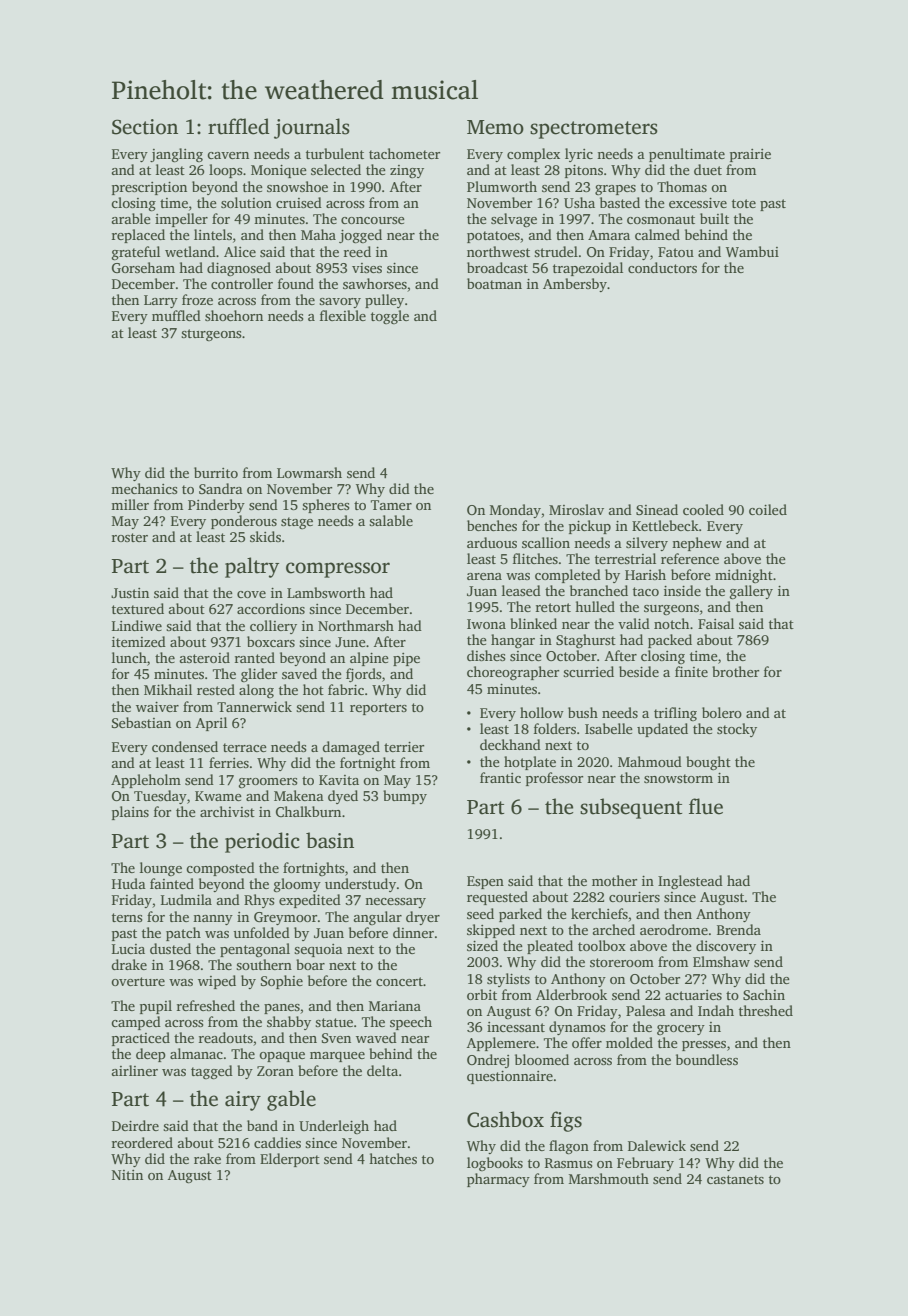  Describe the element at coordinates (690, 882) in the document. I see `Inglestead` at that location.
